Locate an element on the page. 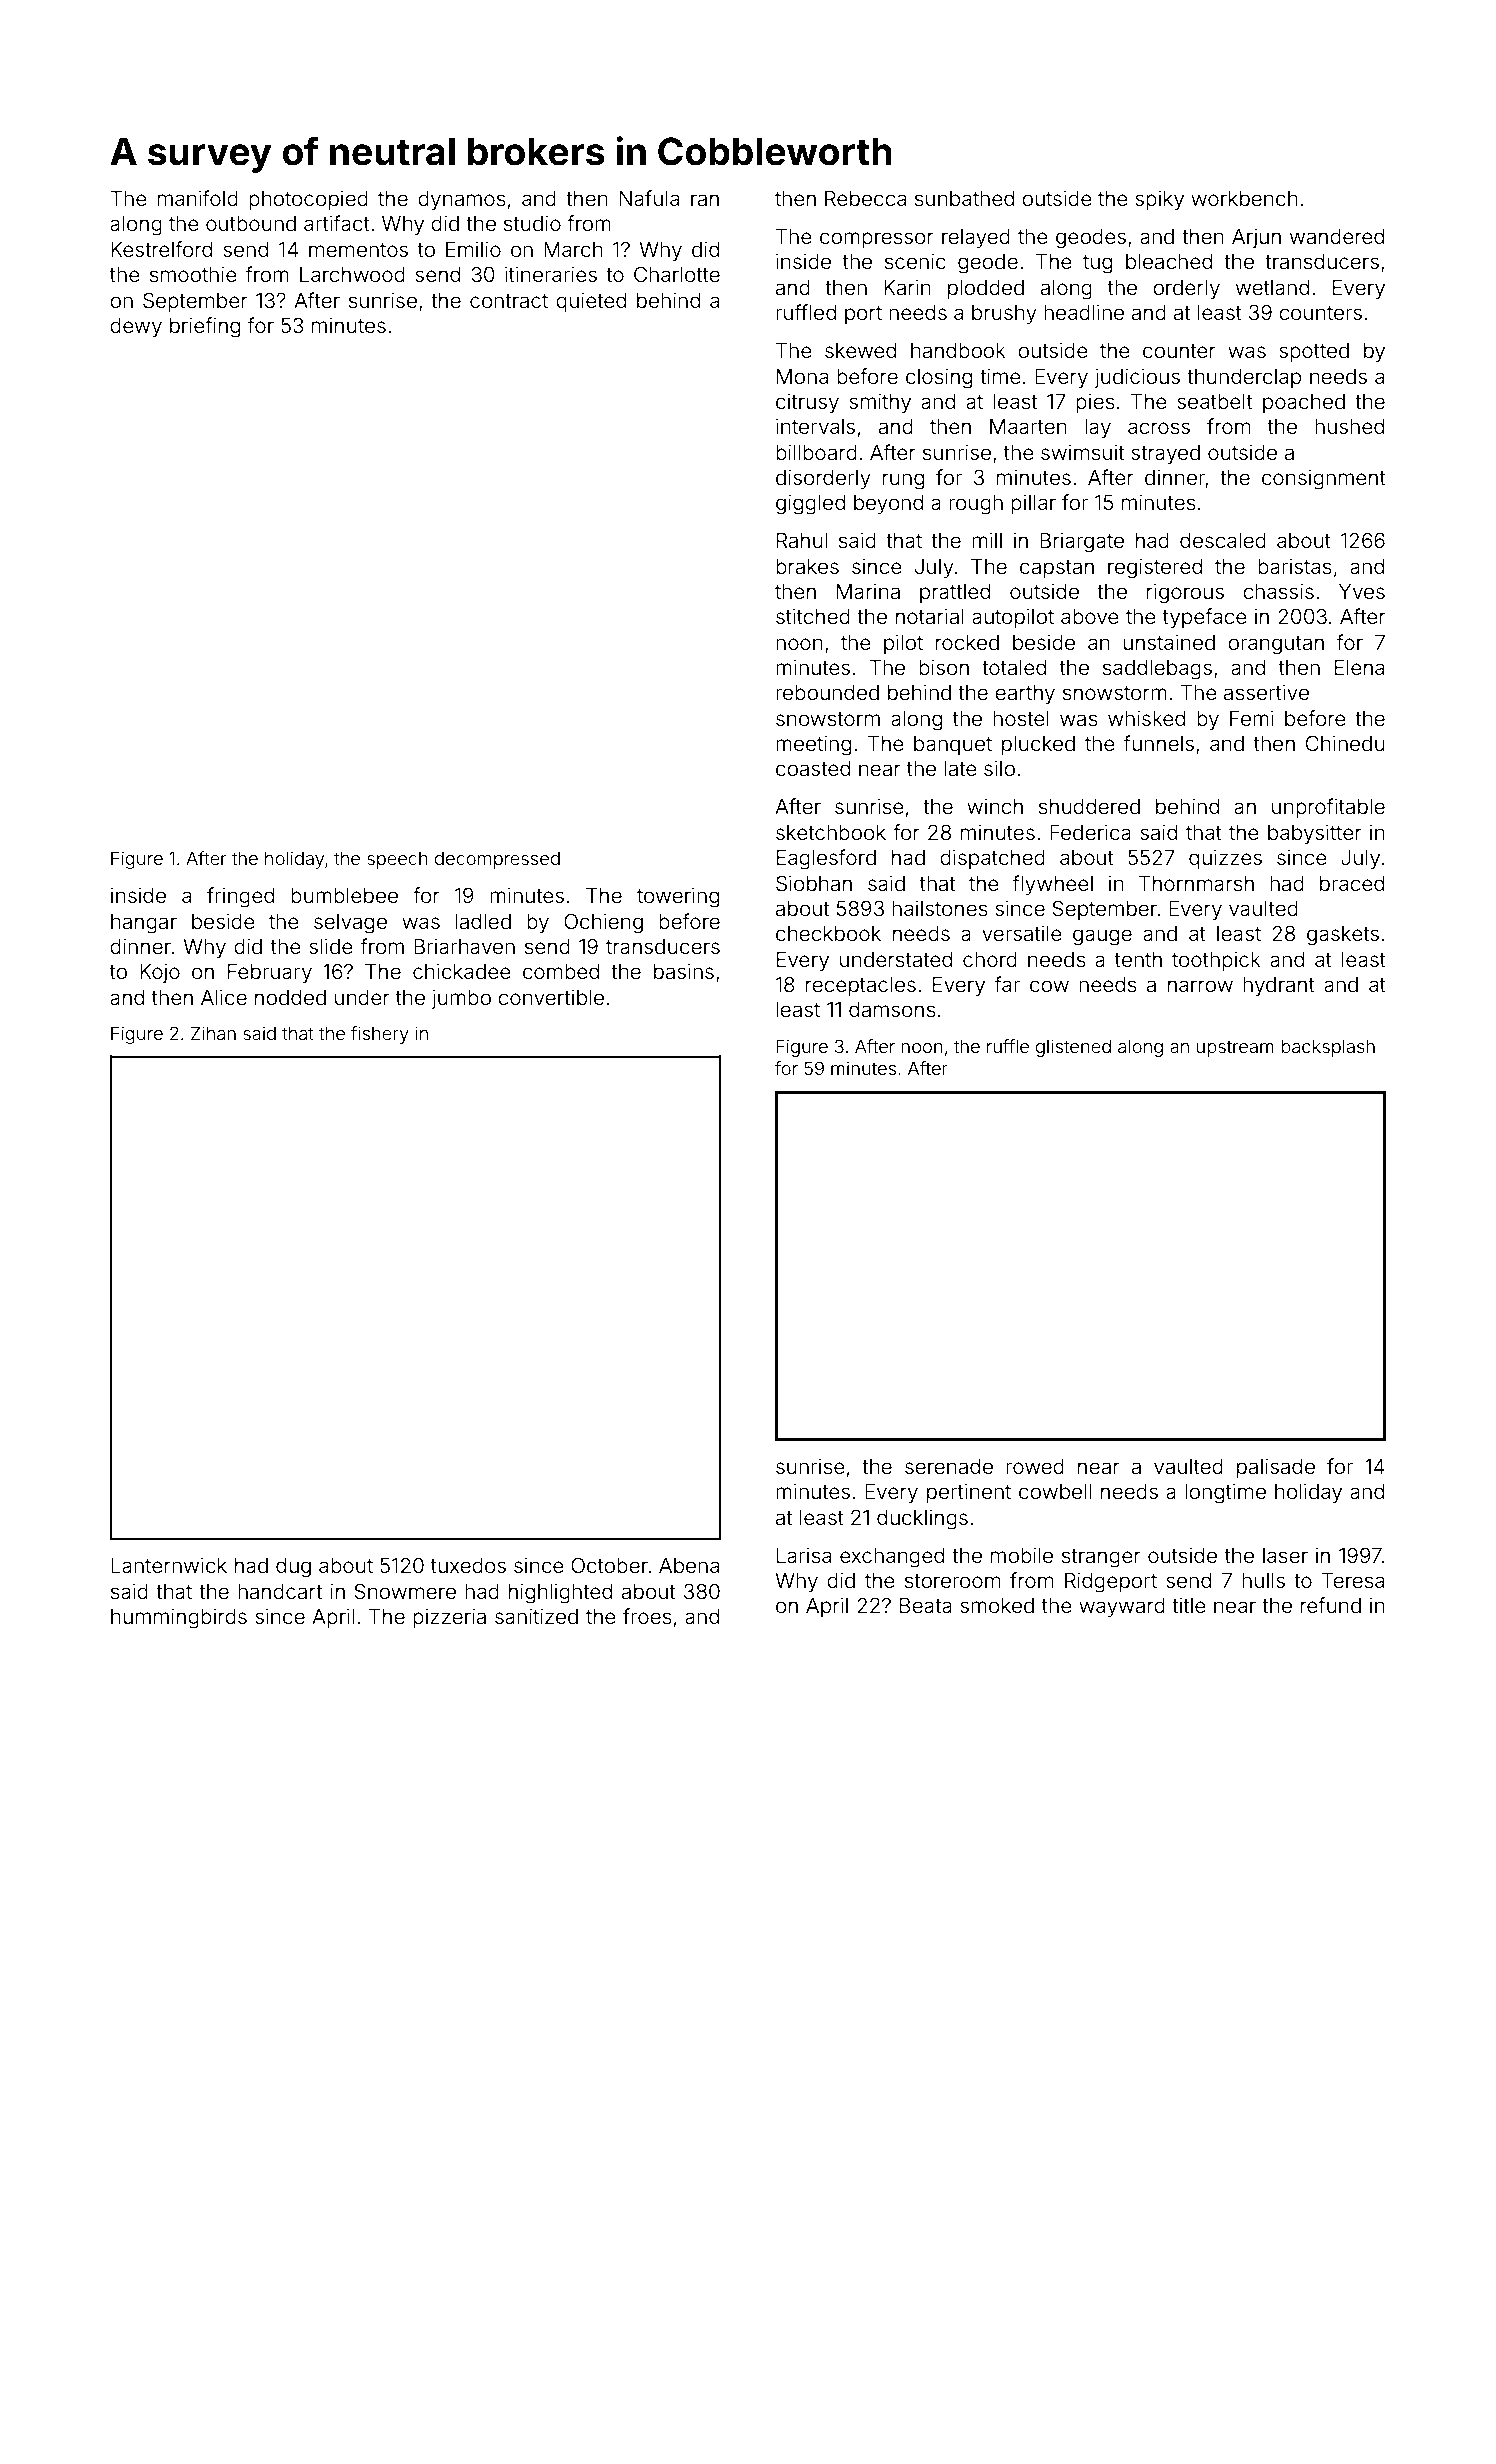 Image resolution: width=1496 pixels, height=2464 pixels. Zihan is located at coordinates (213, 1033).
